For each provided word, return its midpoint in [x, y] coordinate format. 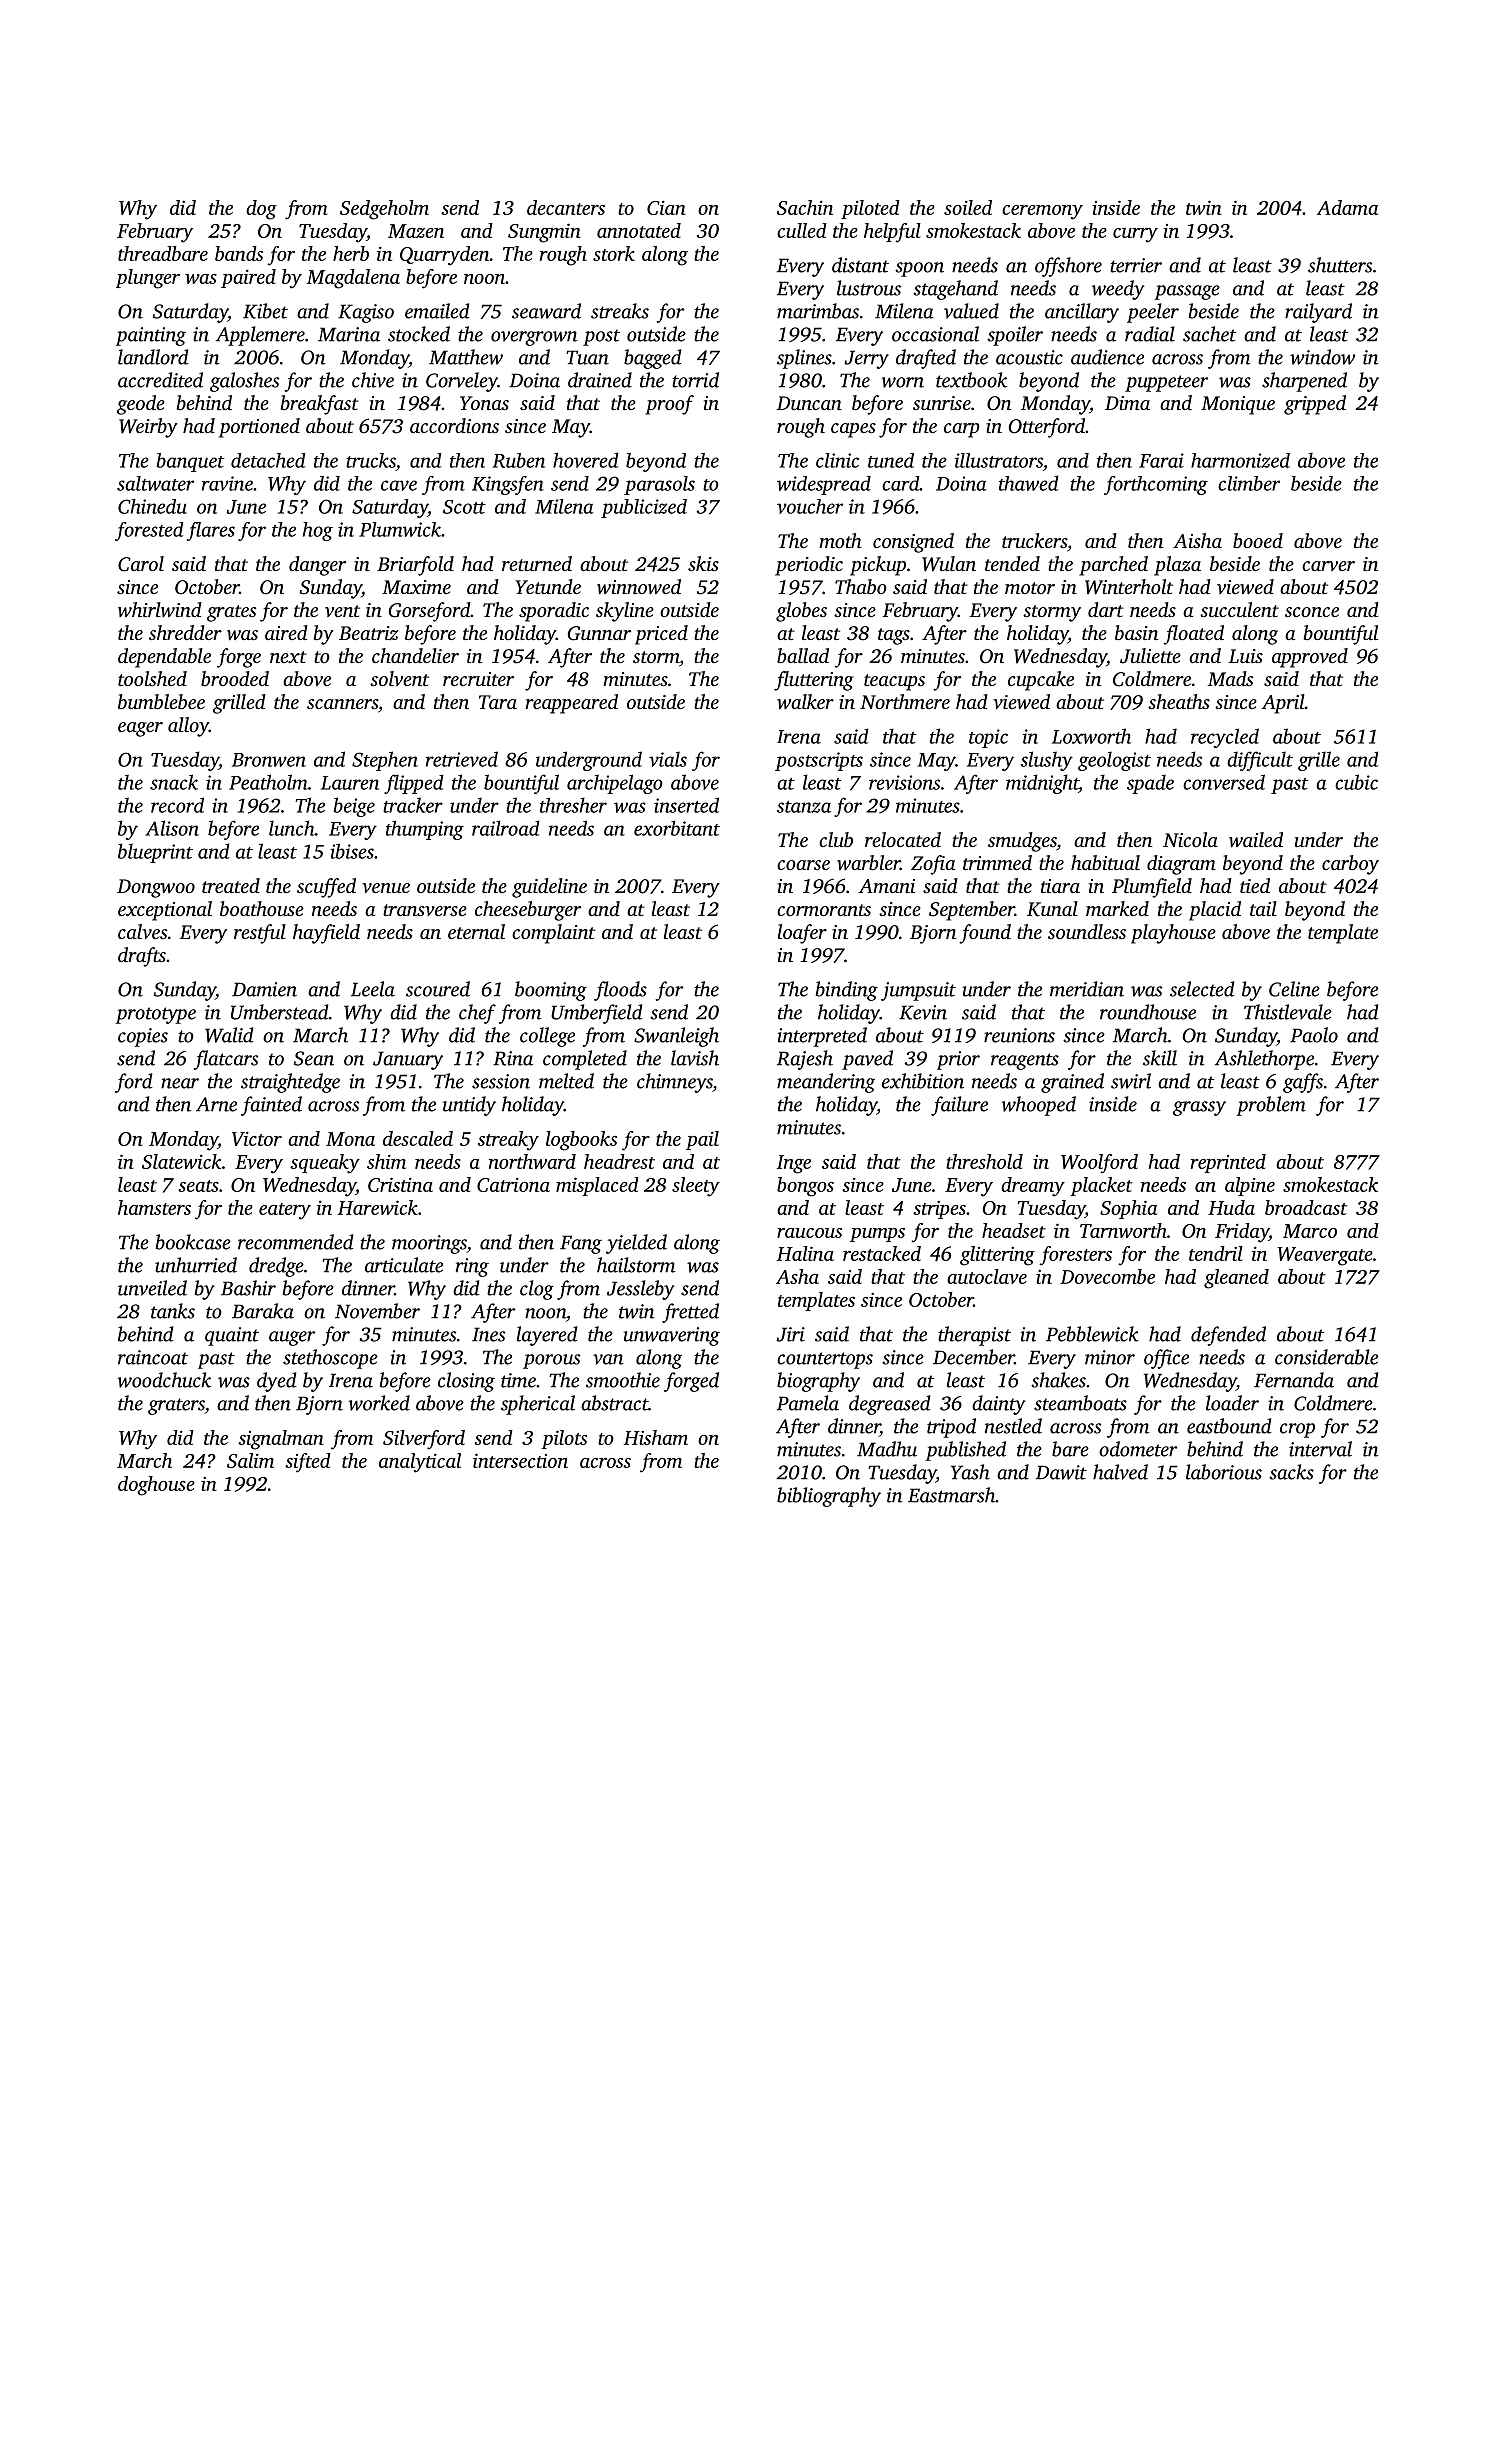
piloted [870, 209]
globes [801, 612]
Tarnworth [1123, 1230]
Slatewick [181, 1161]
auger [292, 1338]
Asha [797, 1276]
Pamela [808, 1403]
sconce [1312, 612]
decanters [566, 207]
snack [174, 782]
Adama [1347, 207]
